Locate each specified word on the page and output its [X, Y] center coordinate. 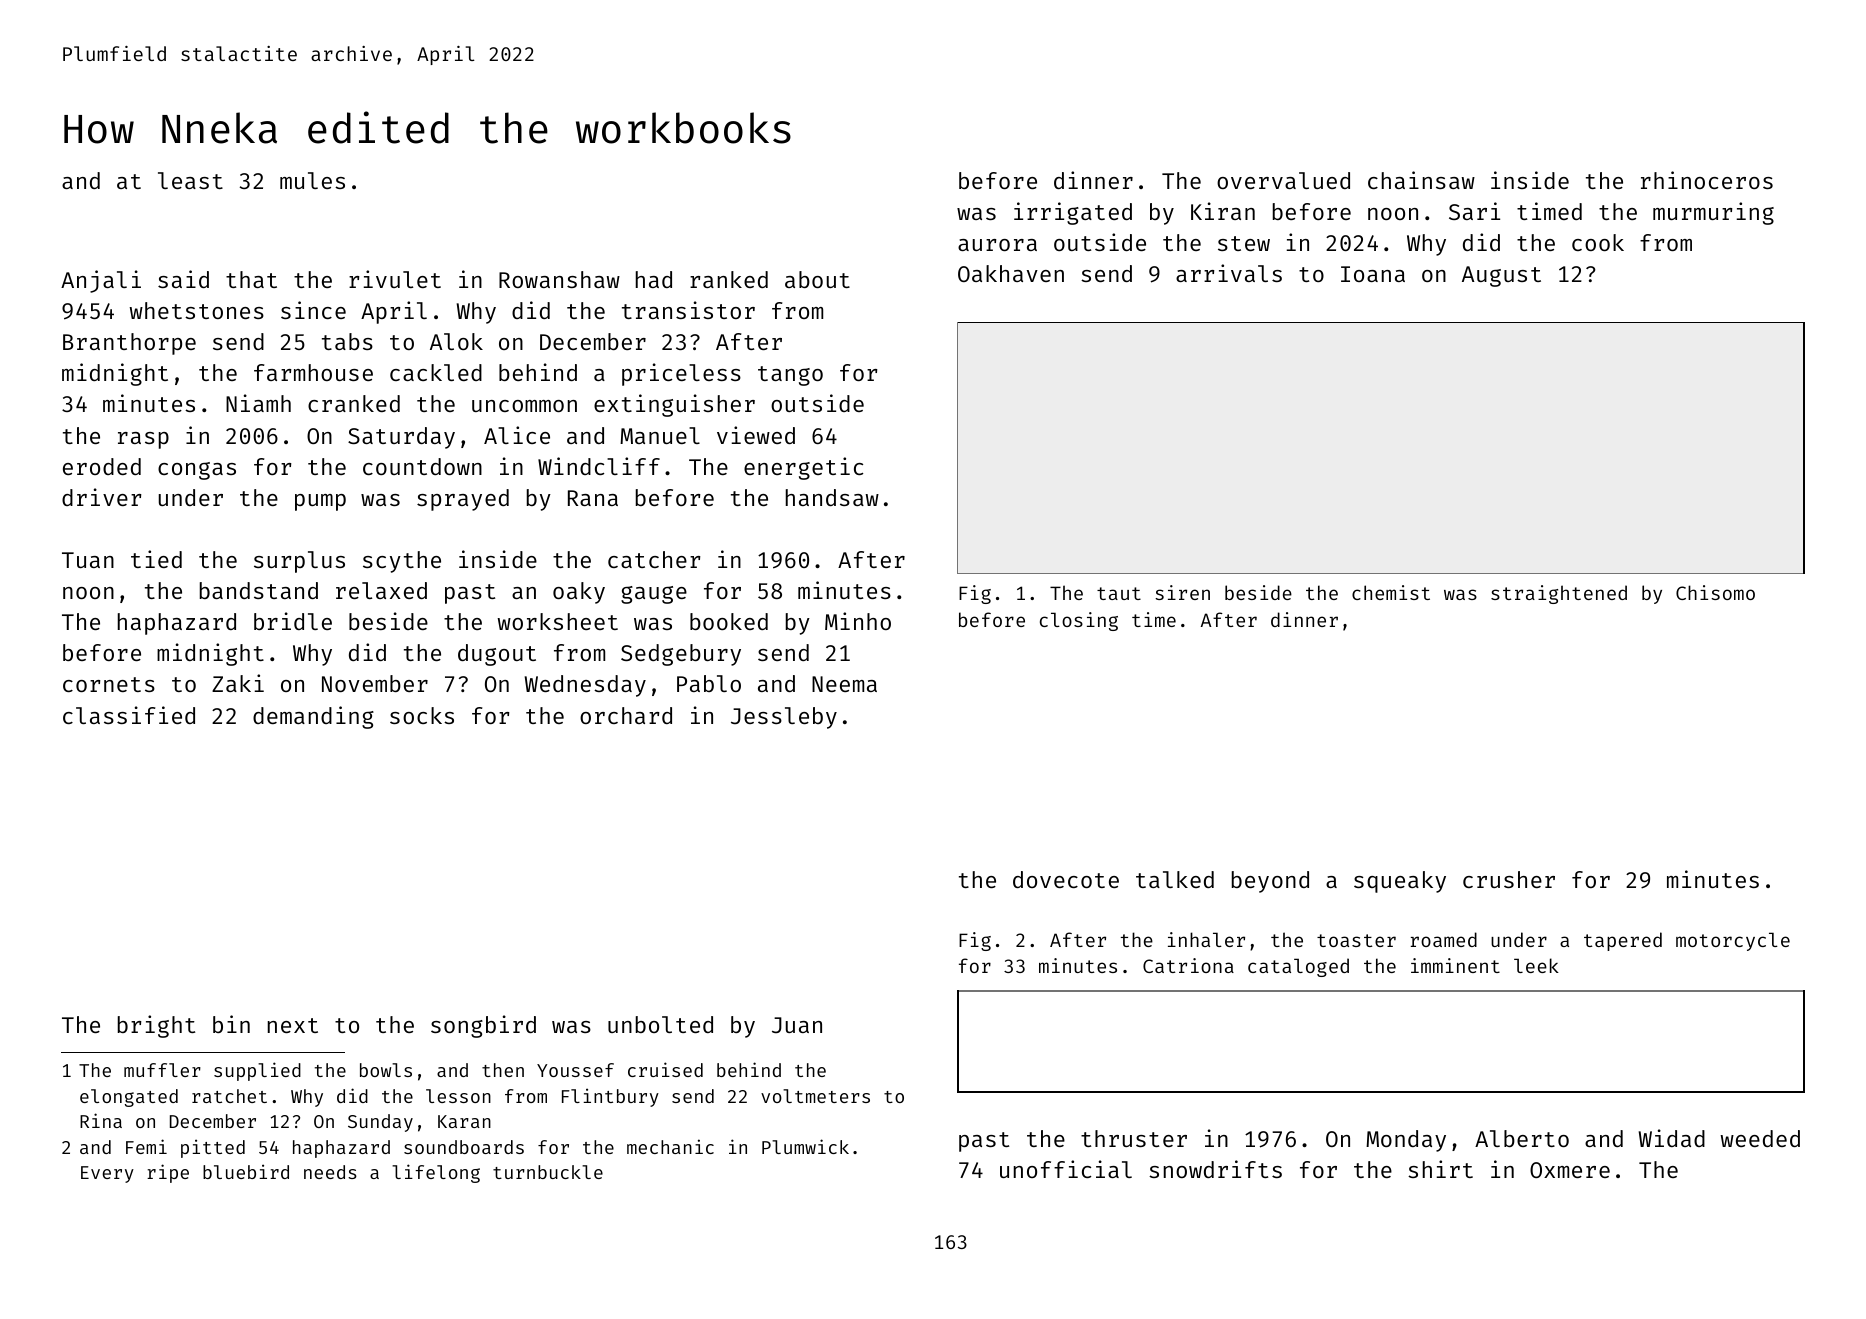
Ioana [1373, 274]
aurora [997, 245]
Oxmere [1570, 1170]
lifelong [436, 1173]
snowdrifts [1215, 1169]
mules [312, 180]
